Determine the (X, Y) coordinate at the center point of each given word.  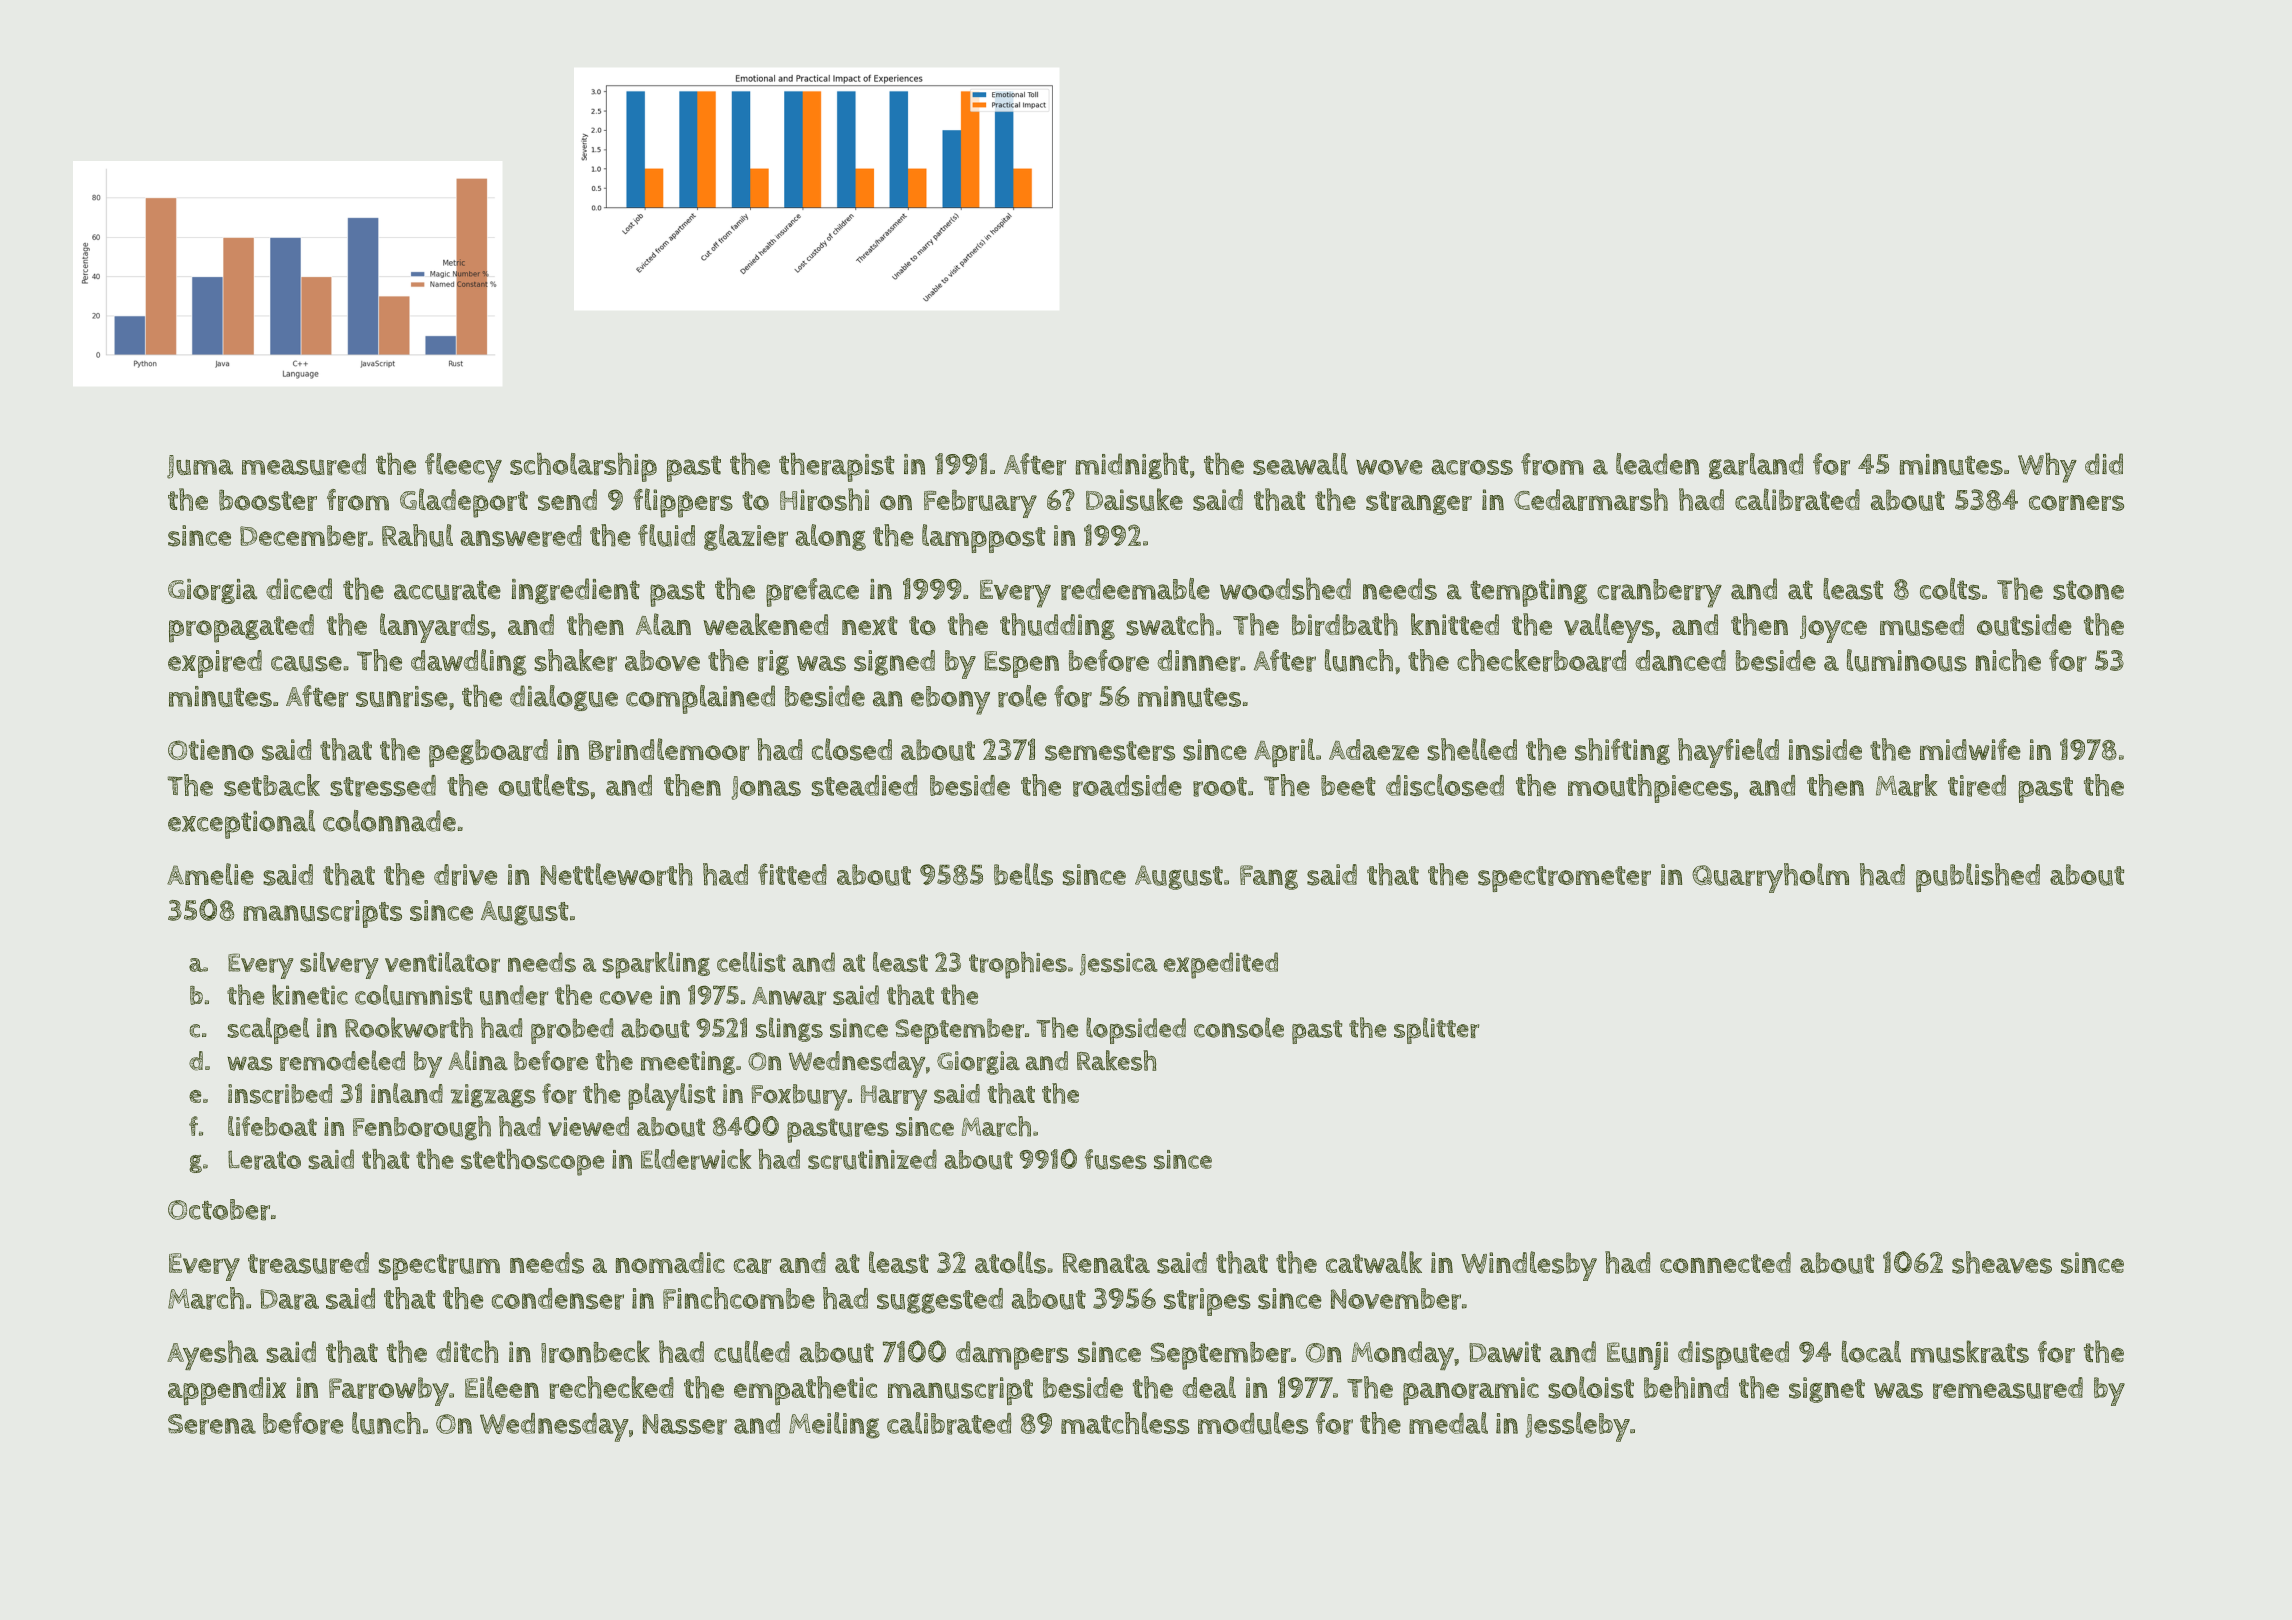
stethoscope (532, 1162)
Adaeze (1374, 749)
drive (465, 875)
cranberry (1659, 593)
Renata (1106, 1263)
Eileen (502, 1387)
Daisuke (1134, 499)
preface (812, 592)
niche (2008, 660)
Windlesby (1529, 1266)
